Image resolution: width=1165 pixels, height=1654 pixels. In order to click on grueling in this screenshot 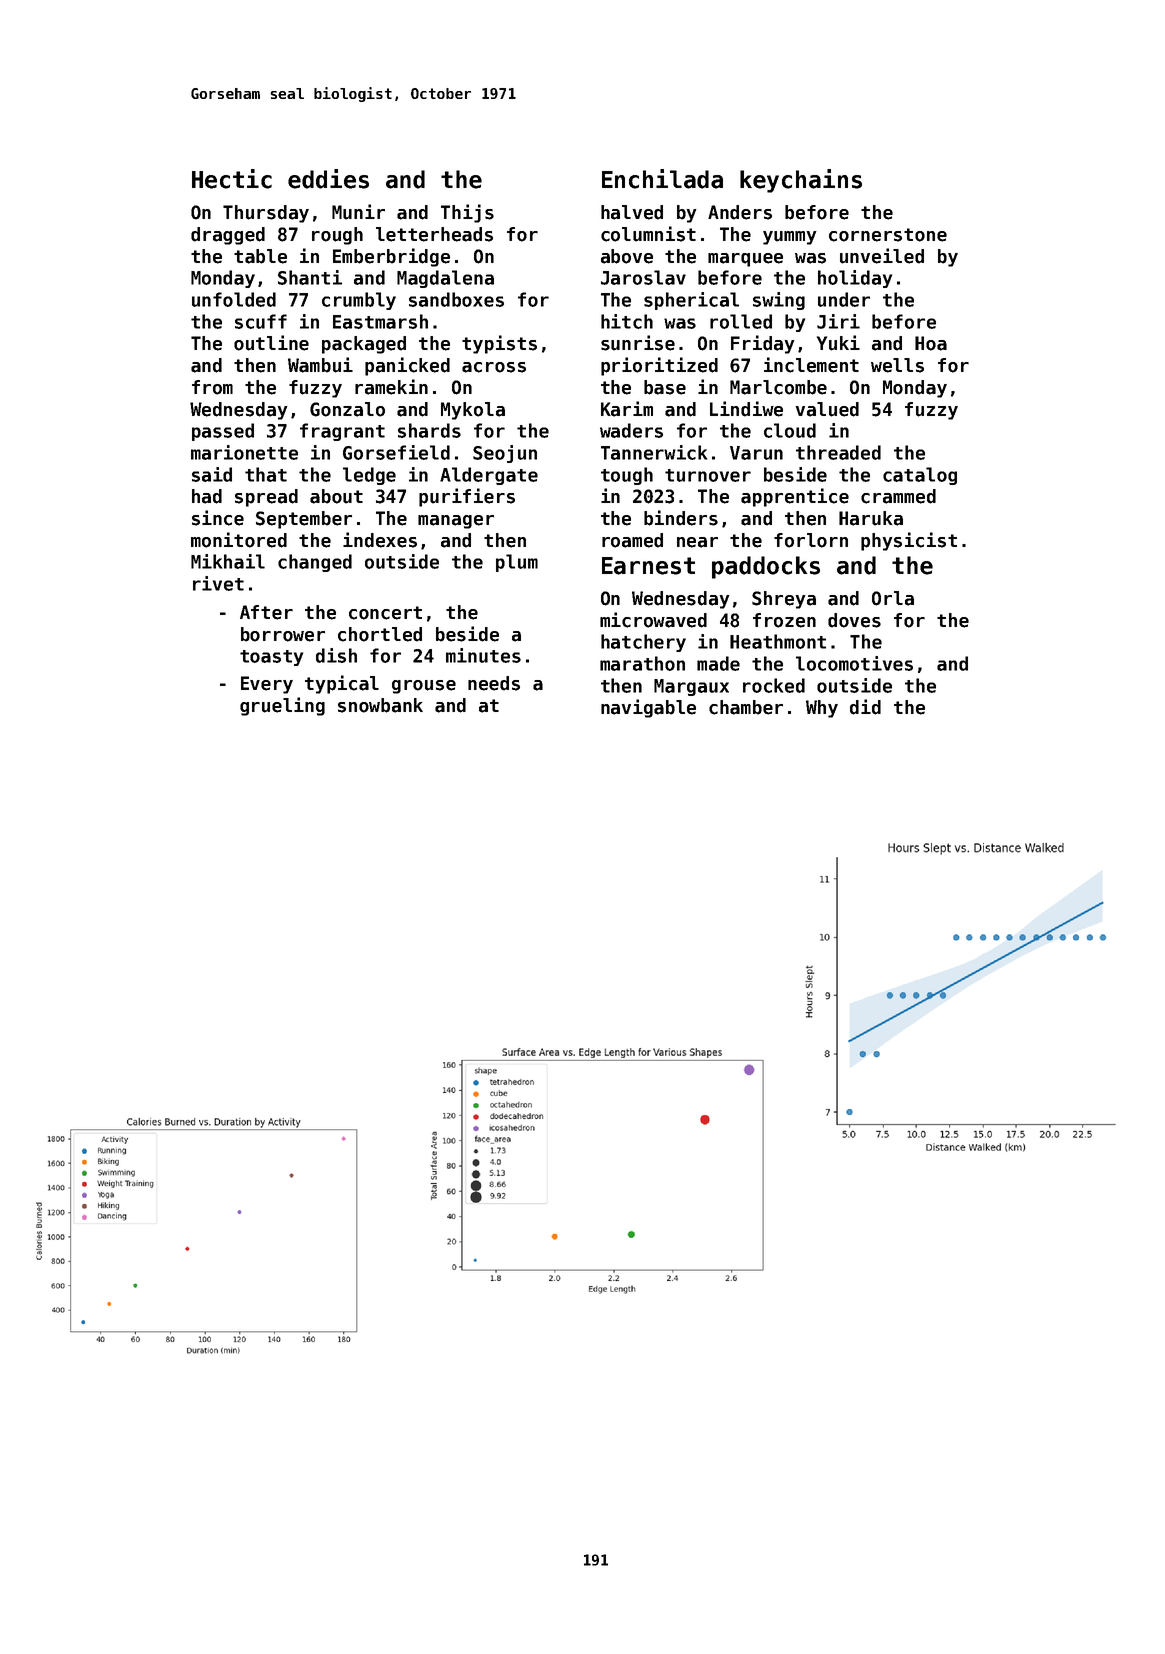, I will do `click(282, 706)`.
